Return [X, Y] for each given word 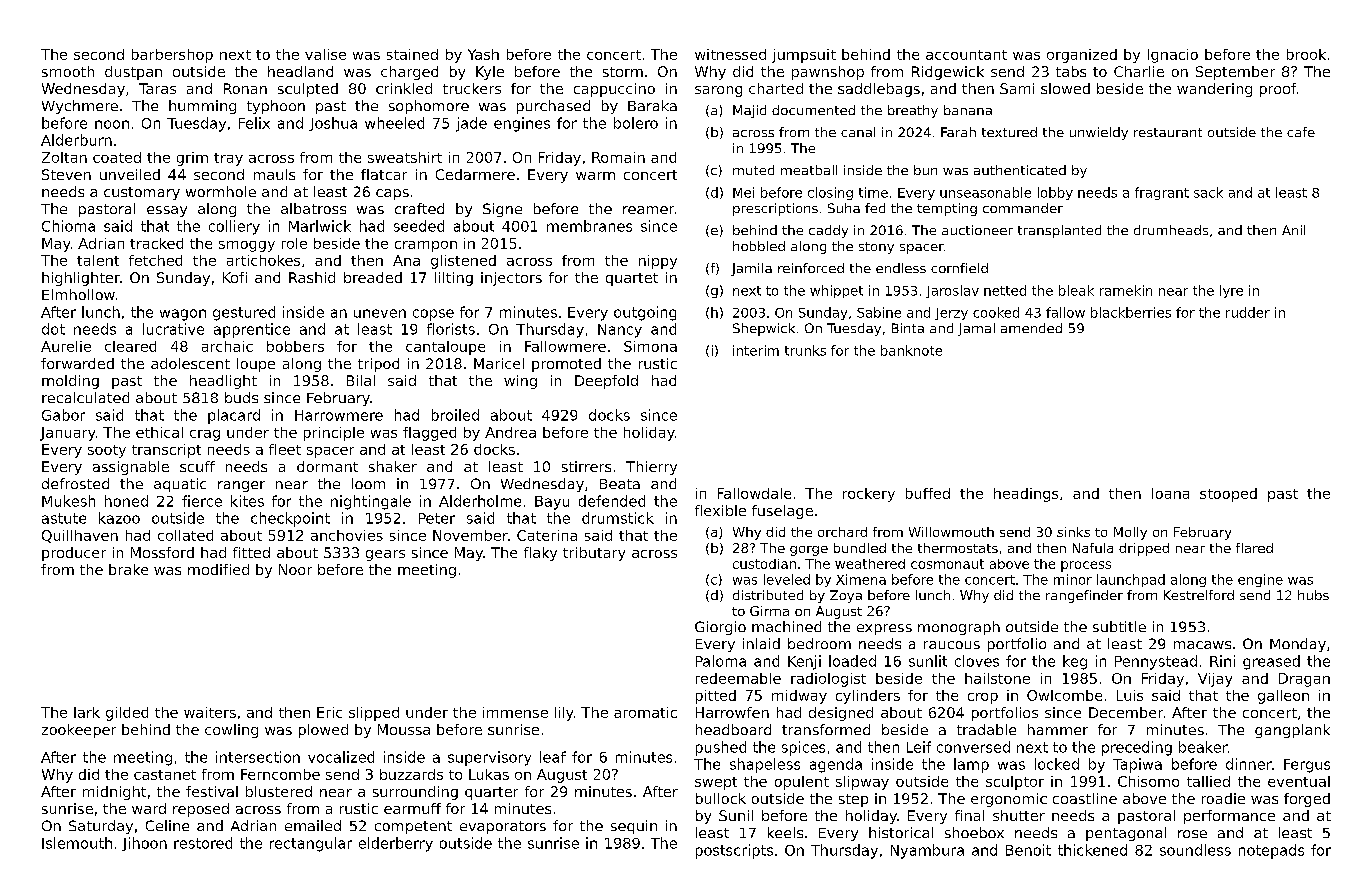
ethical [159, 432]
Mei [743, 192]
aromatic [645, 712]
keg [1075, 662]
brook [1306, 54]
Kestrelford [1199, 595]
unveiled [130, 174]
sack [1208, 192]
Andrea [510, 432]
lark [87, 712]
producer [74, 554]
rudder [1248, 312]
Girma [769, 611]
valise [325, 54]
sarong [718, 91]
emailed [313, 825]
